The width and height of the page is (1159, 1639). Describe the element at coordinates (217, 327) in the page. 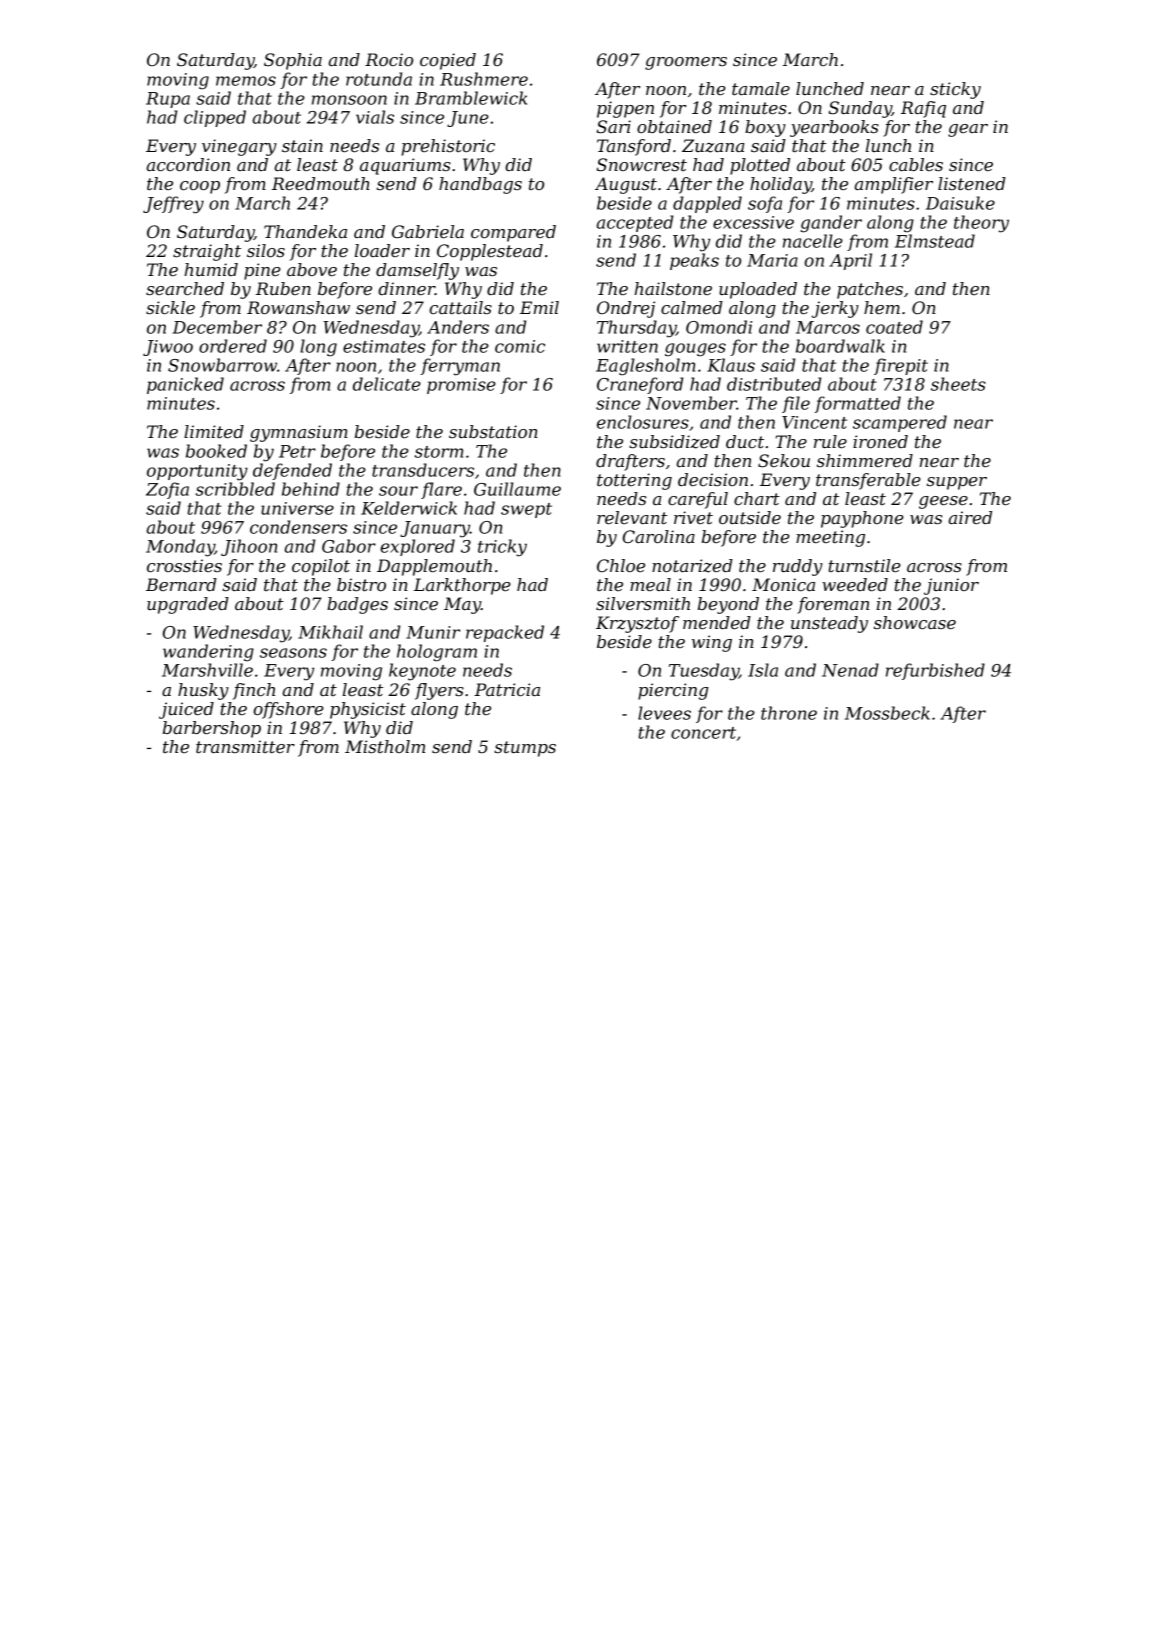

I see `December` at that location.
